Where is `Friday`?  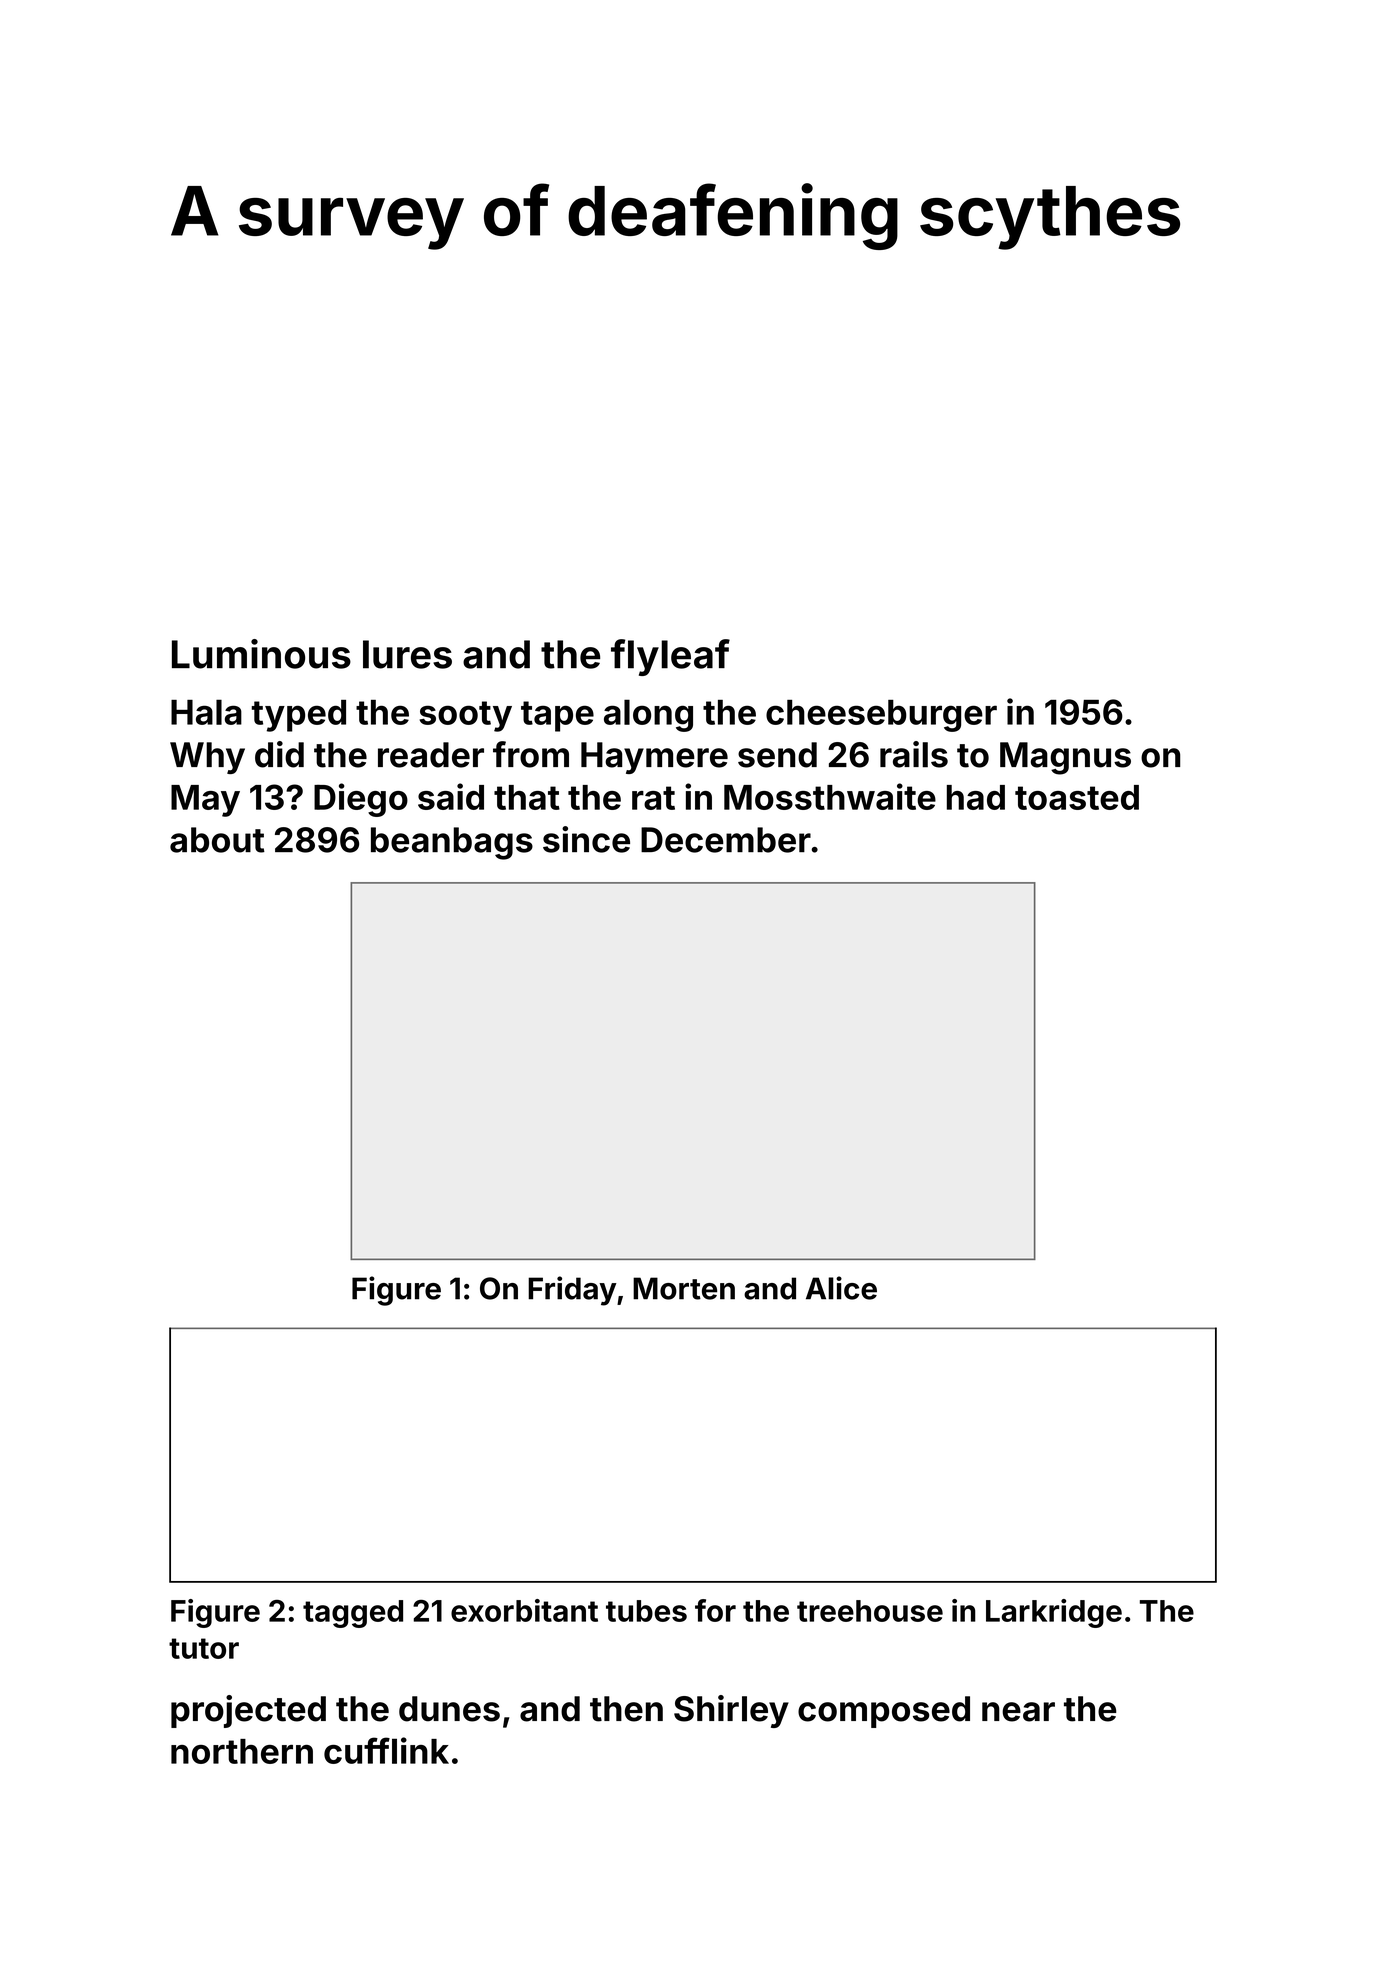
Friday is located at coordinates (572, 1291).
